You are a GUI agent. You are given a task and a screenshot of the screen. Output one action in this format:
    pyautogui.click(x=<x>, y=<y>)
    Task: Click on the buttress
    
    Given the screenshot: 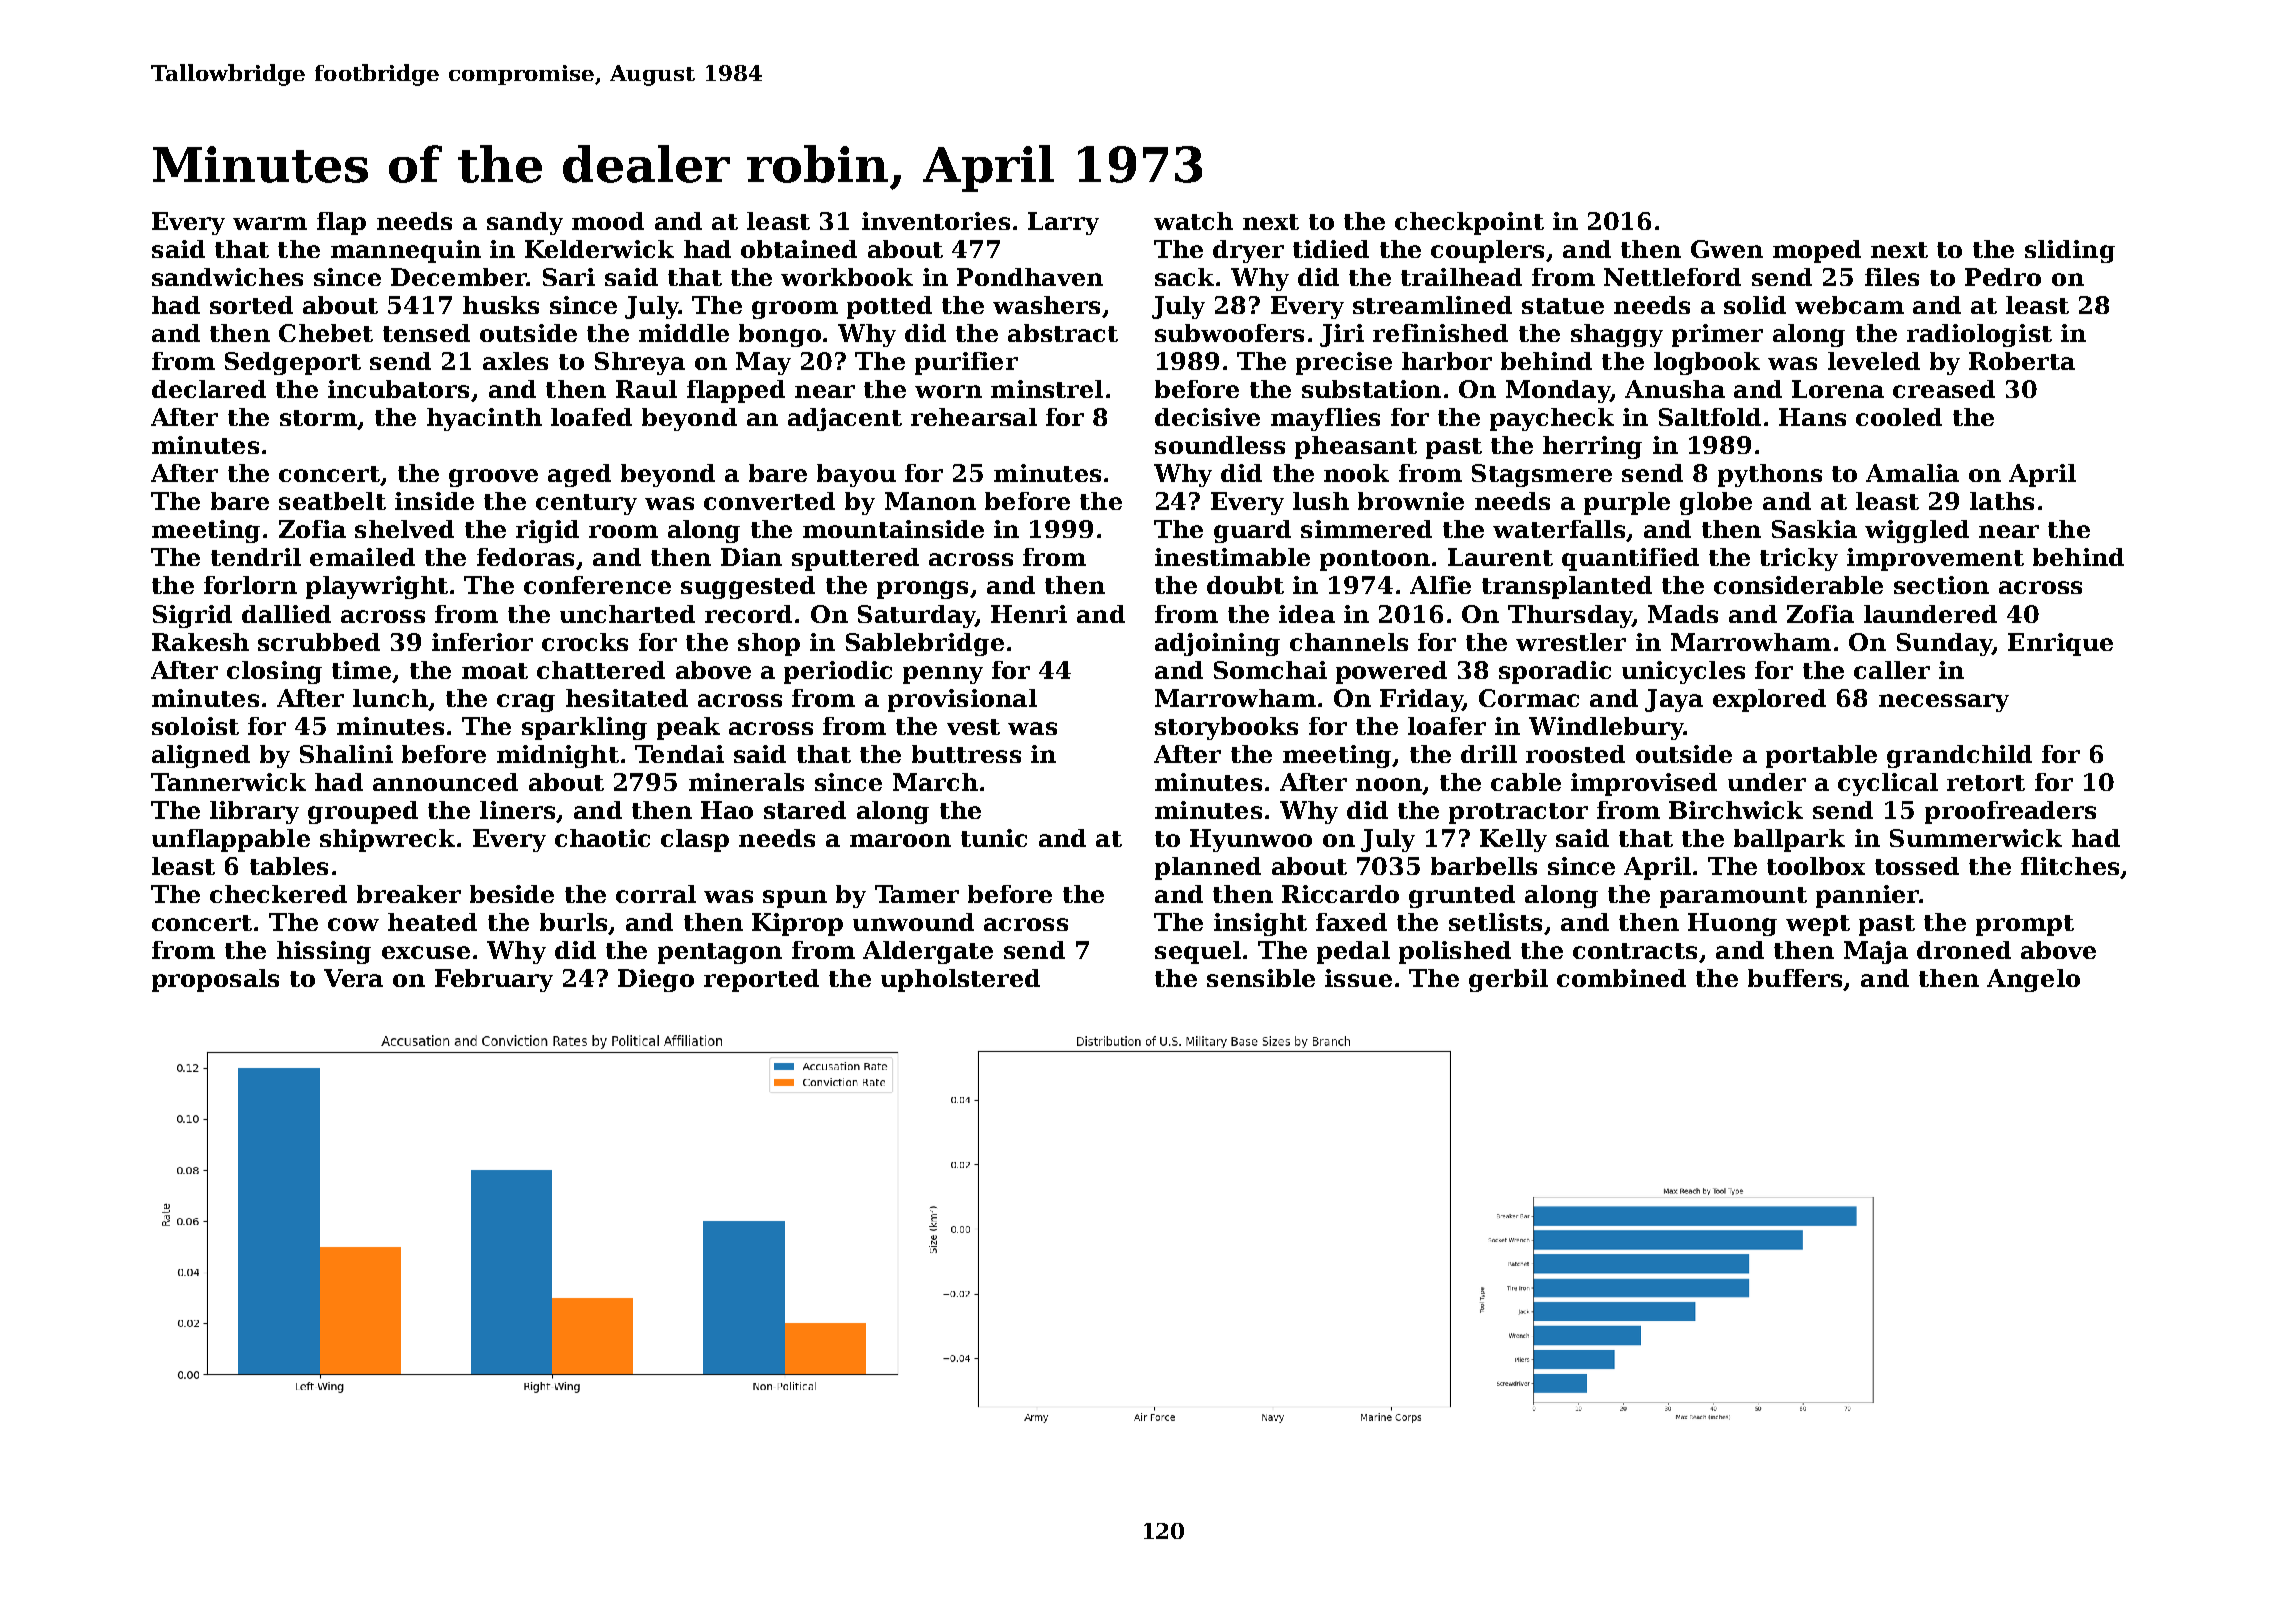 What is the action you would take?
    pyautogui.click(x=966, y=754)
